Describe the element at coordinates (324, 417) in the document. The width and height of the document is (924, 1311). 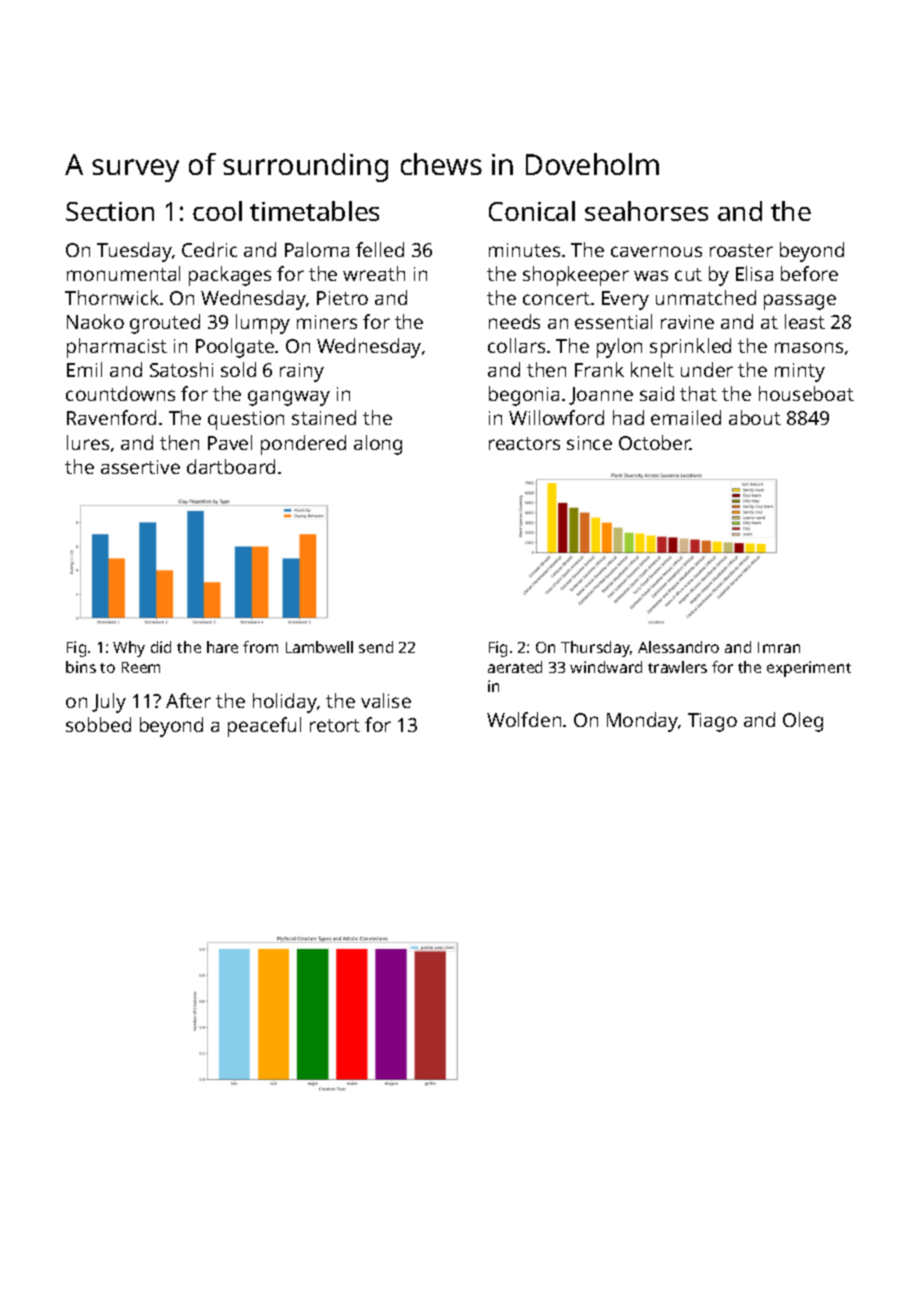
I see `stained` at that location.
